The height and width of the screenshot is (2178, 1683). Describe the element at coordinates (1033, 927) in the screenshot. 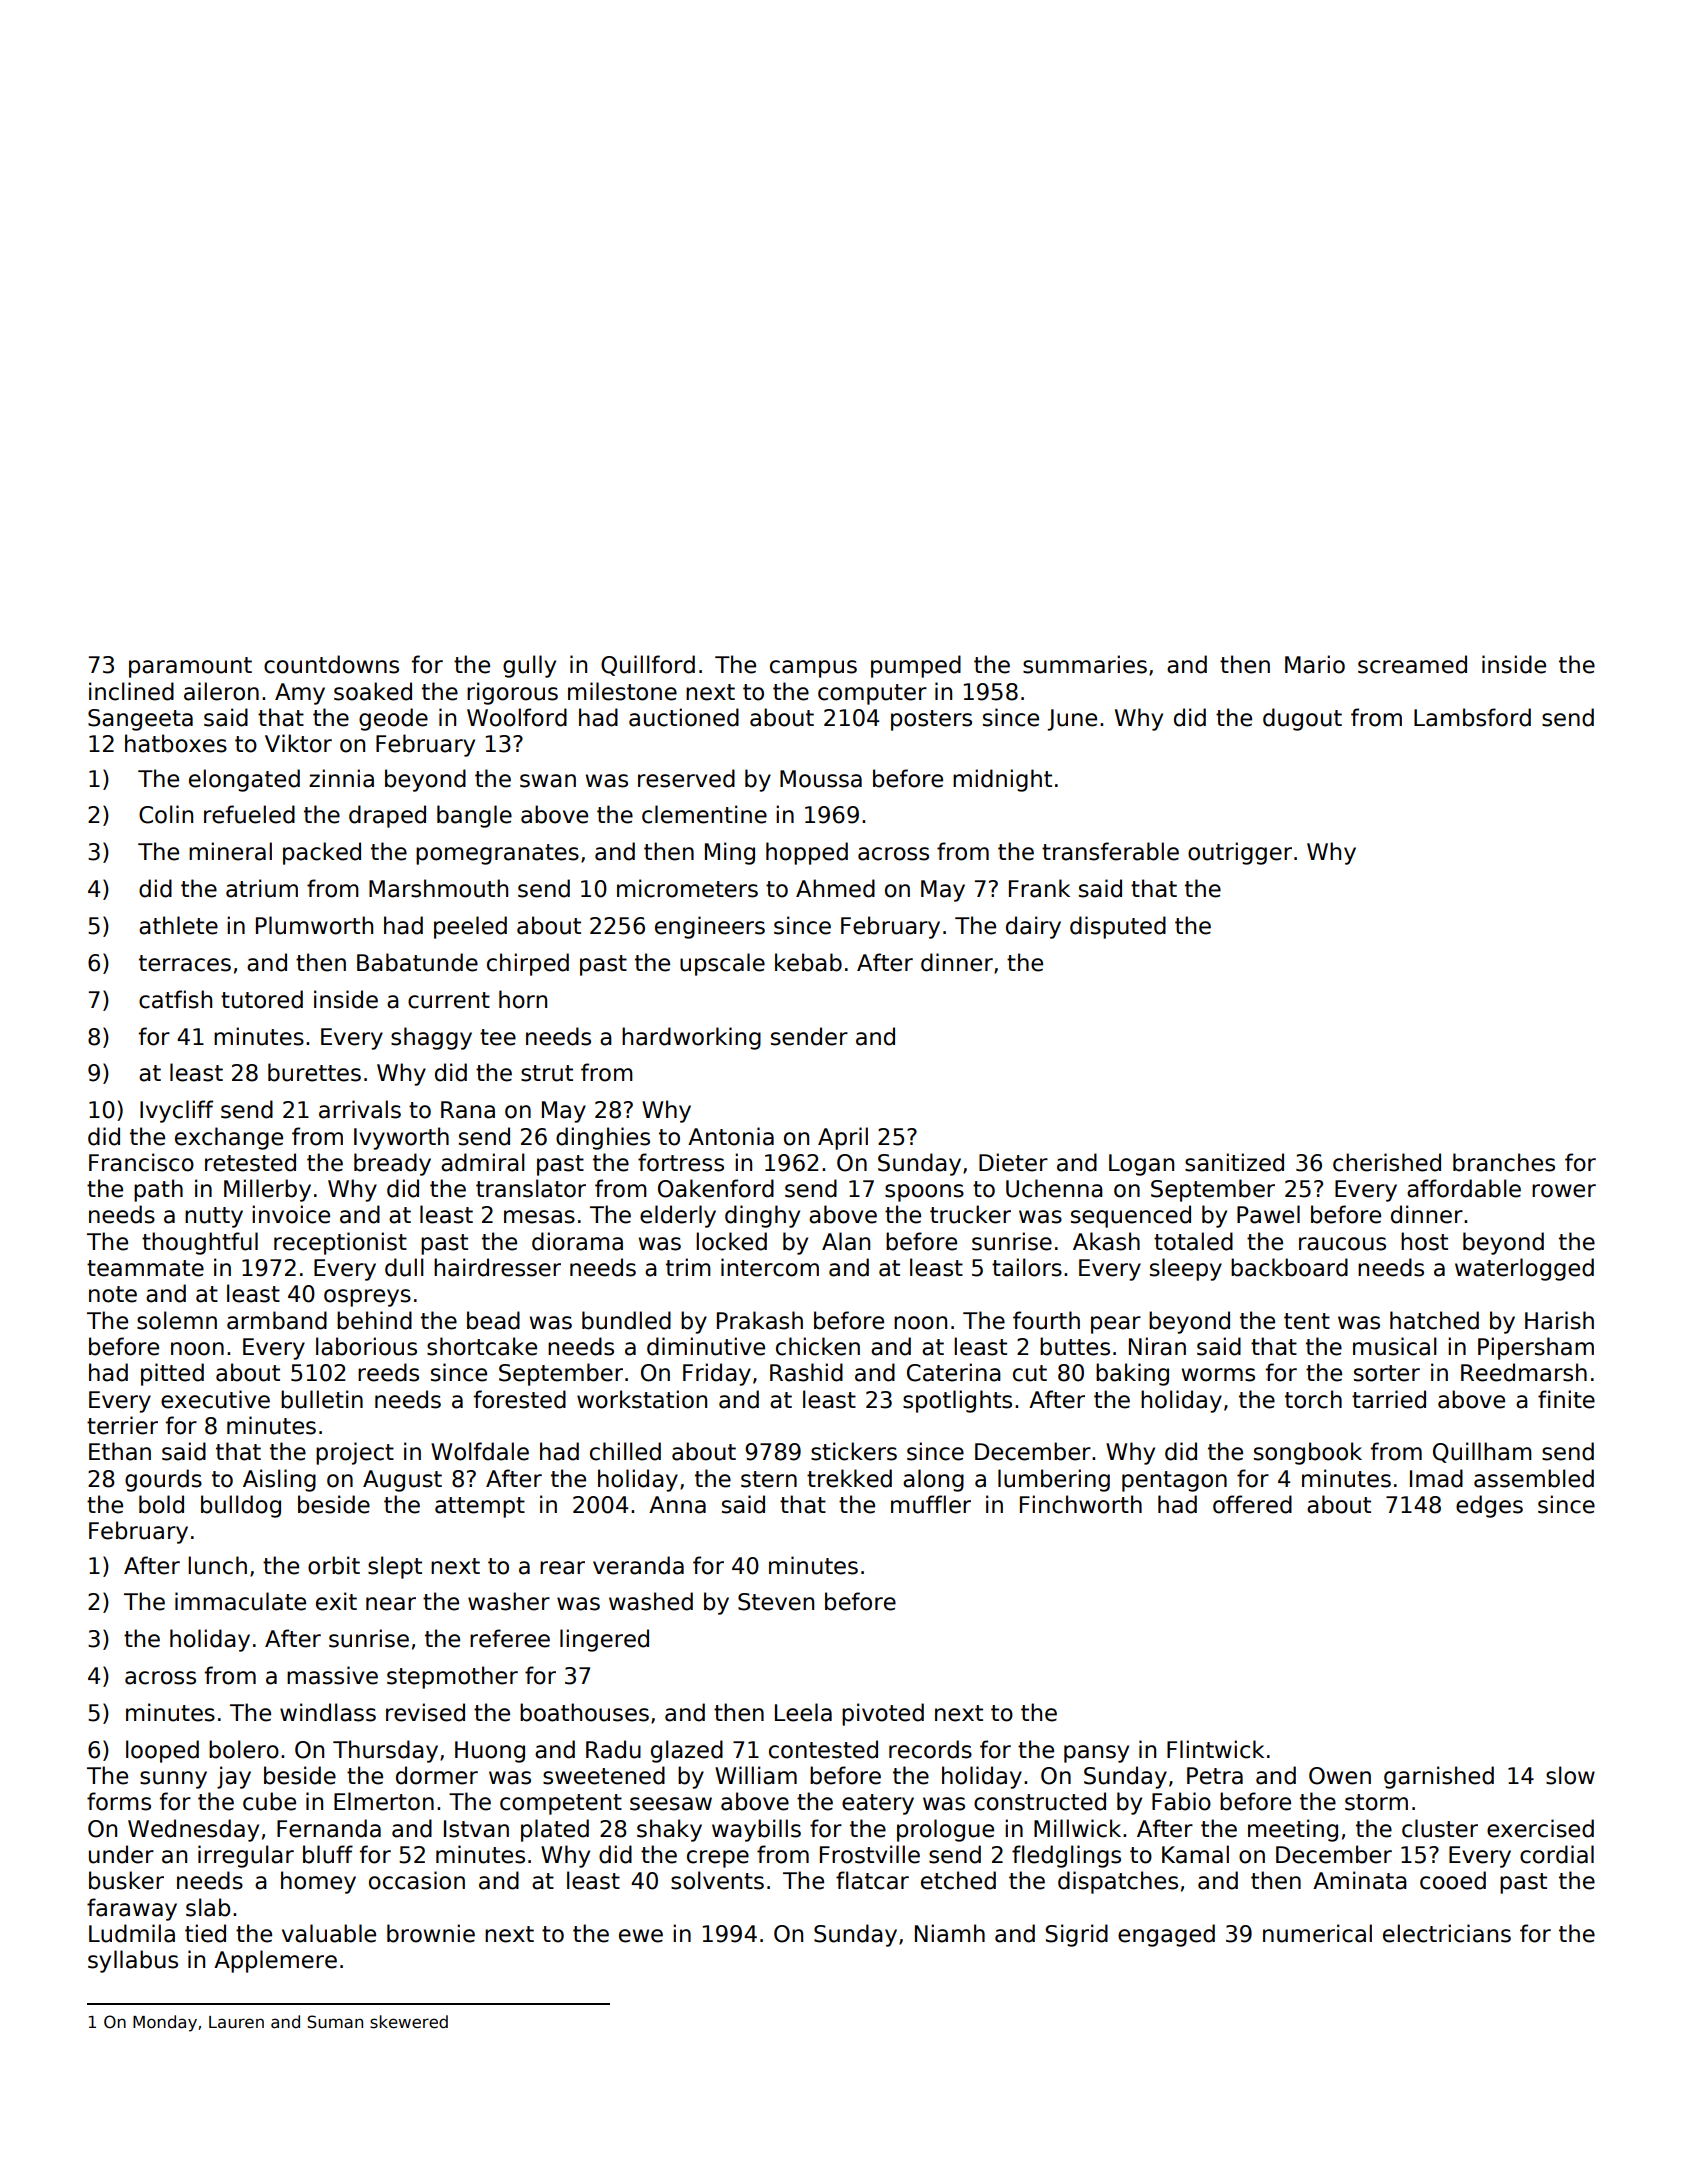

I see `dairy` at that location.
